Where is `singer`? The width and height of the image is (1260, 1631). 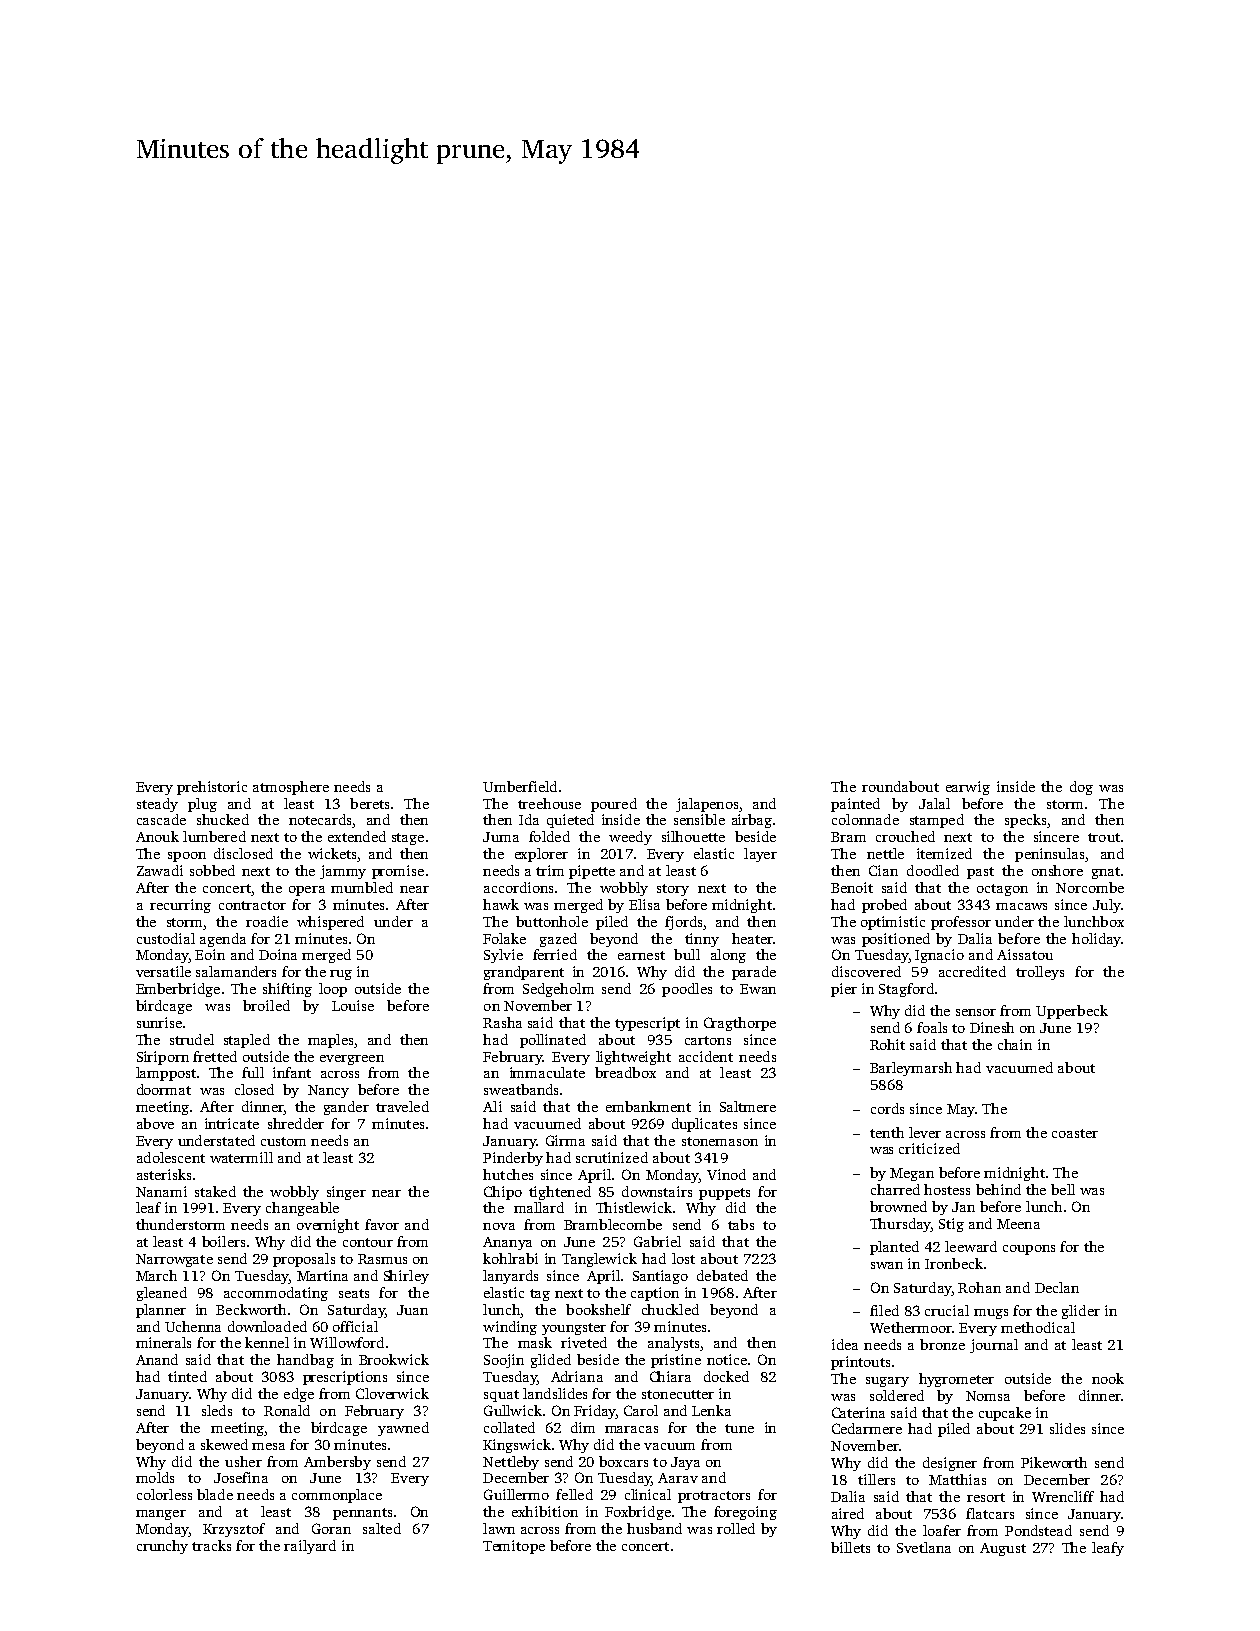 singer is located at coordinates (346, 1193).
